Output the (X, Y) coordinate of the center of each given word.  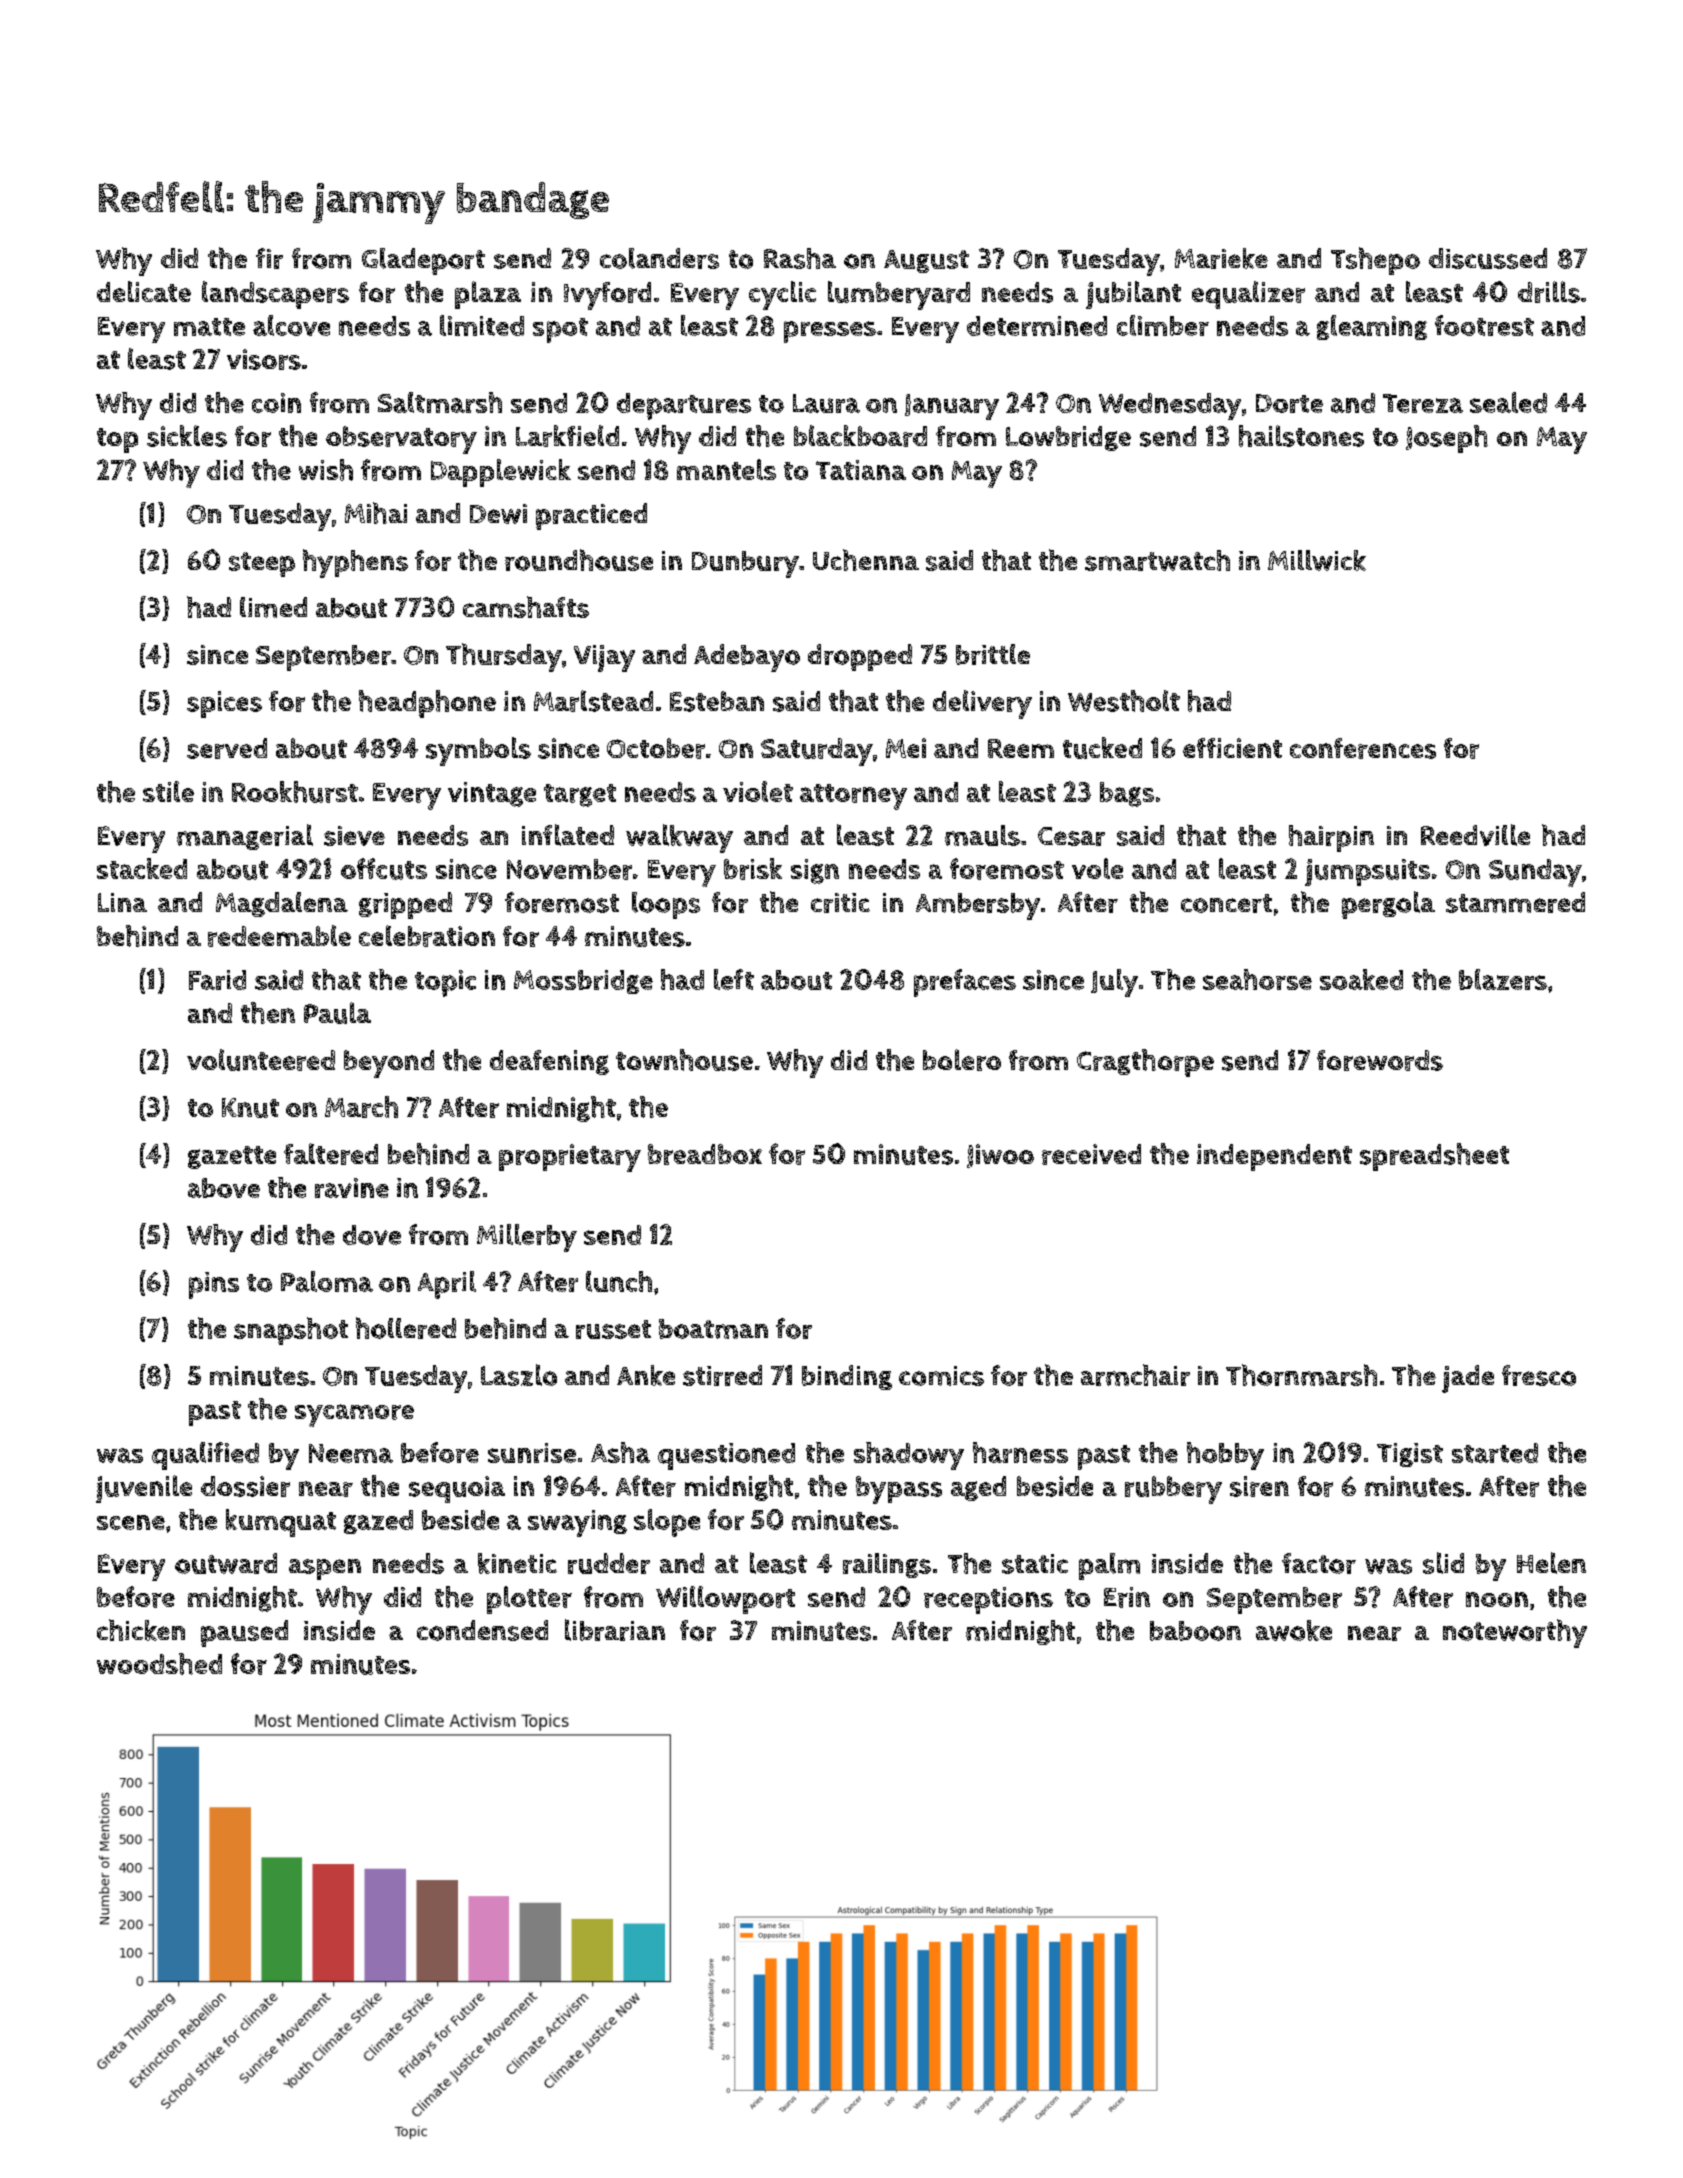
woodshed (159, 1664)
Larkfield (567, 436)
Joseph (1447, 439)
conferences (1363, 748)
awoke (1294, 1630)
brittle (993, 654)
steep (262, 564)
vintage (492, 794)
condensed (482, 1630)
